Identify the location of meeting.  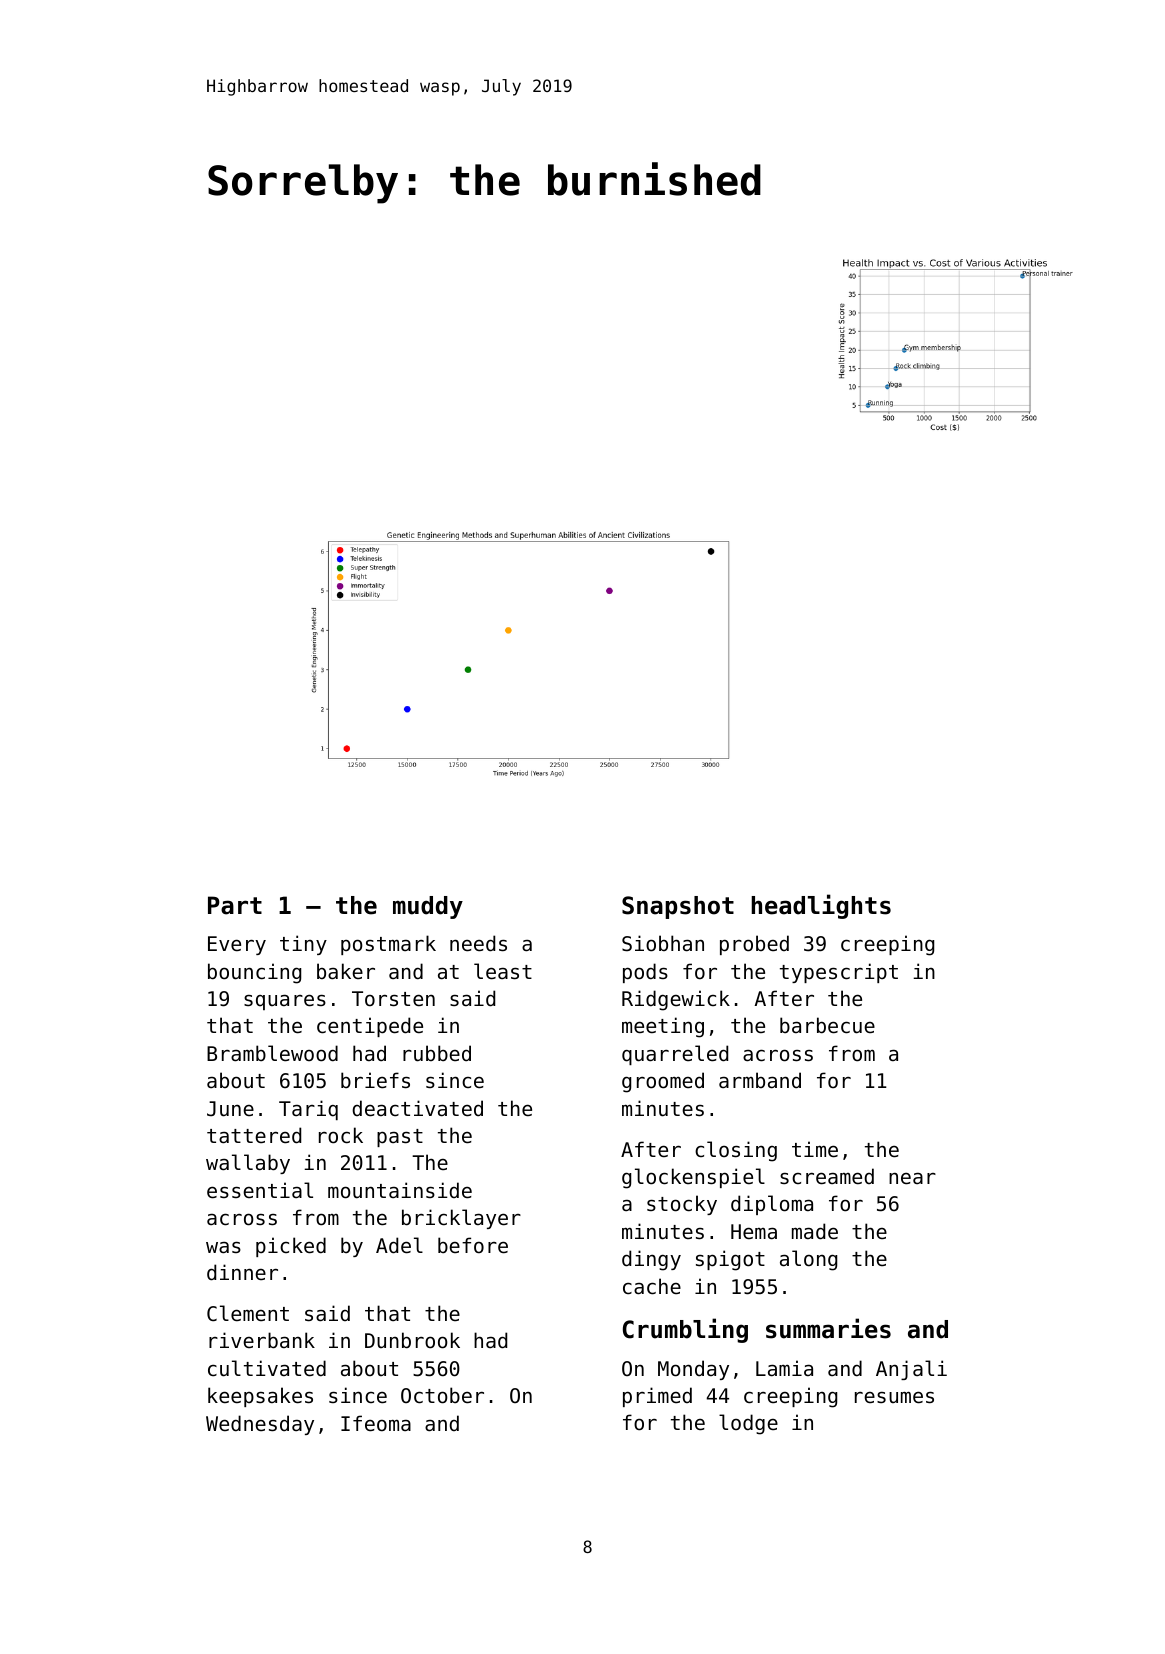
(663, 1027).
